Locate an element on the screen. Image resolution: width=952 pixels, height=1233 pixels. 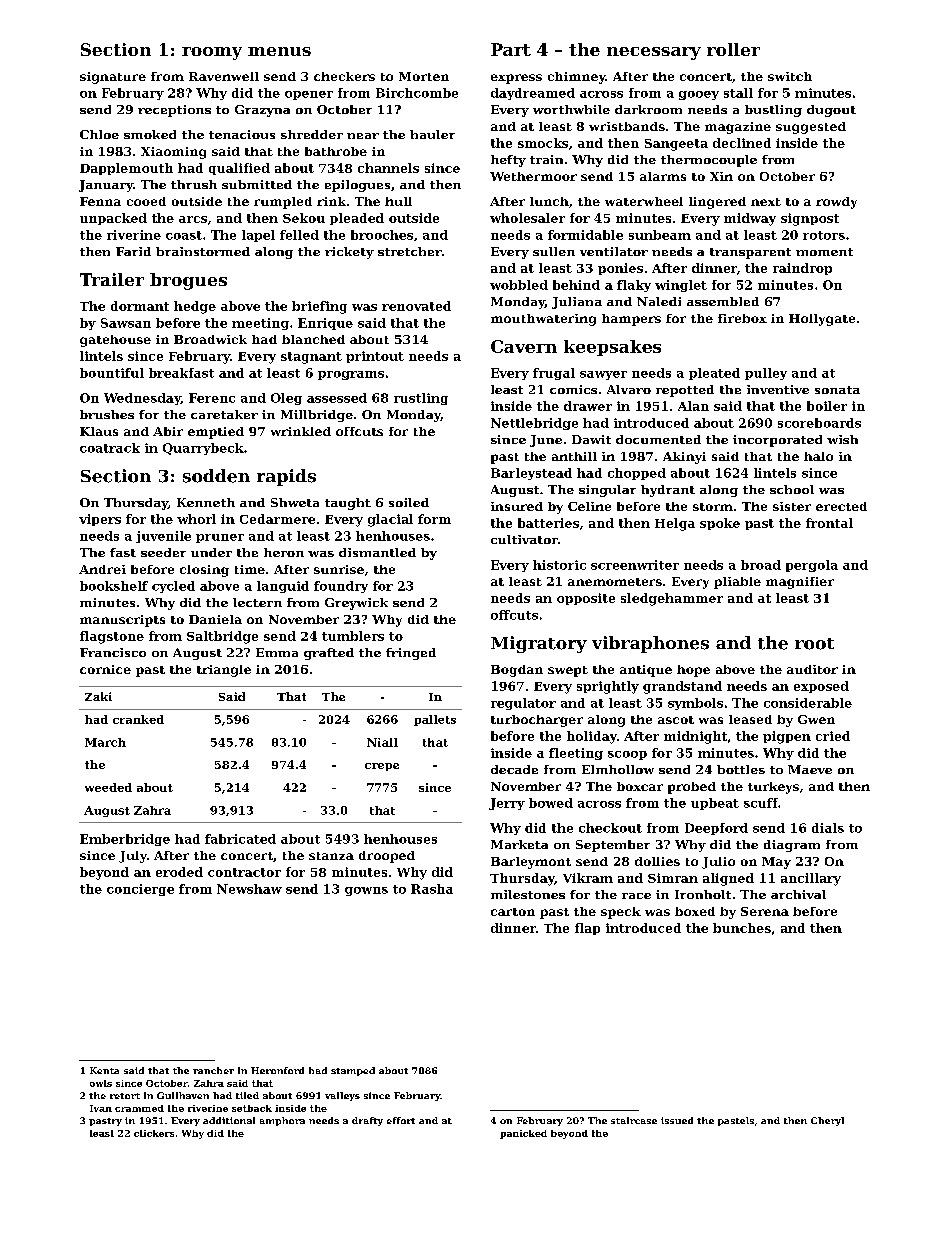
Millbridge is located at coordinates (317, 416).
